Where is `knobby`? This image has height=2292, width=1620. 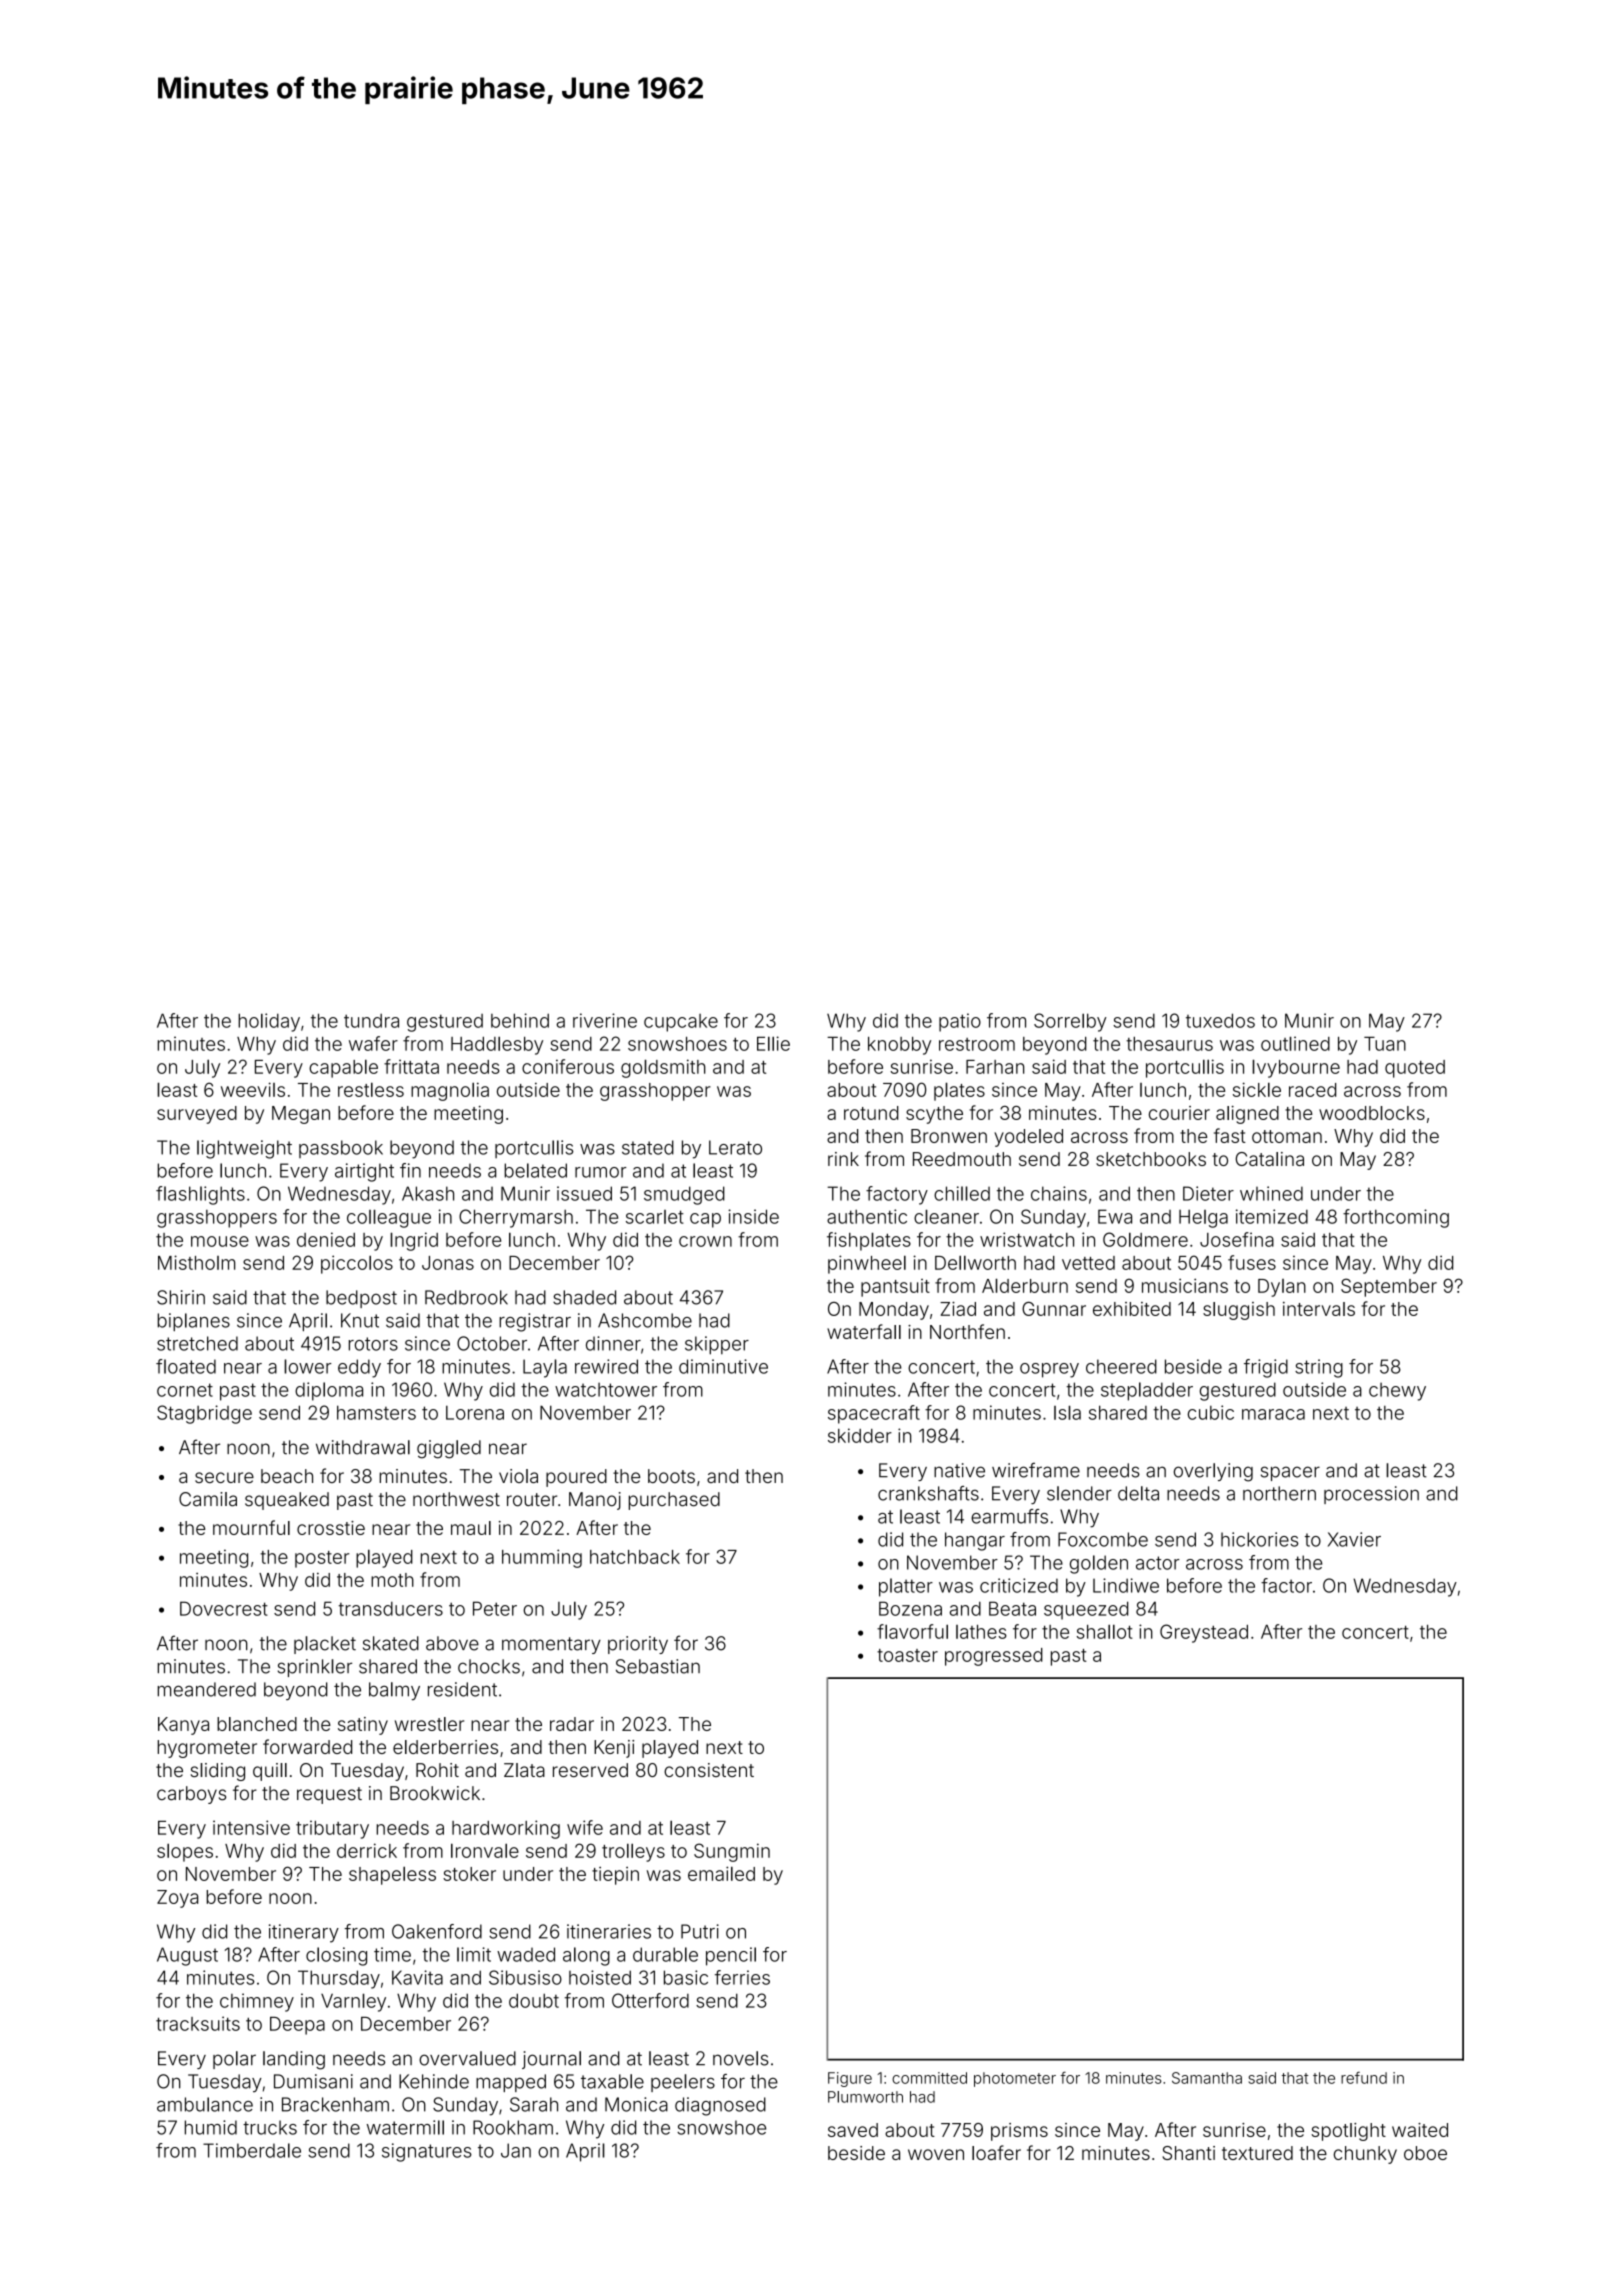
knobby is located at coordinates (899, 1046).
